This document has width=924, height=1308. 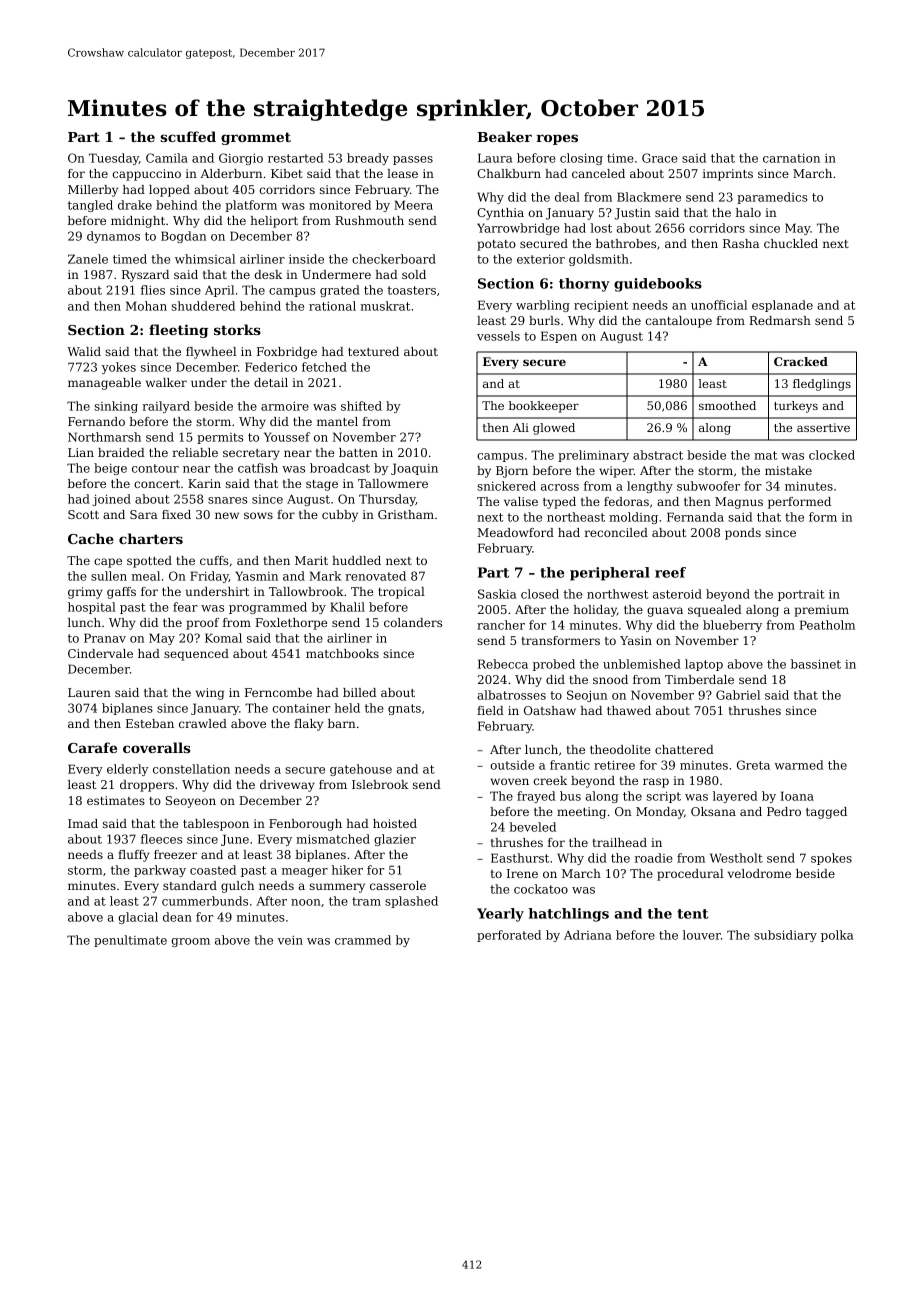 What do you see at coordinates (801, 595) in the document?
I see `portrait` at bounding box center [801, 595].
